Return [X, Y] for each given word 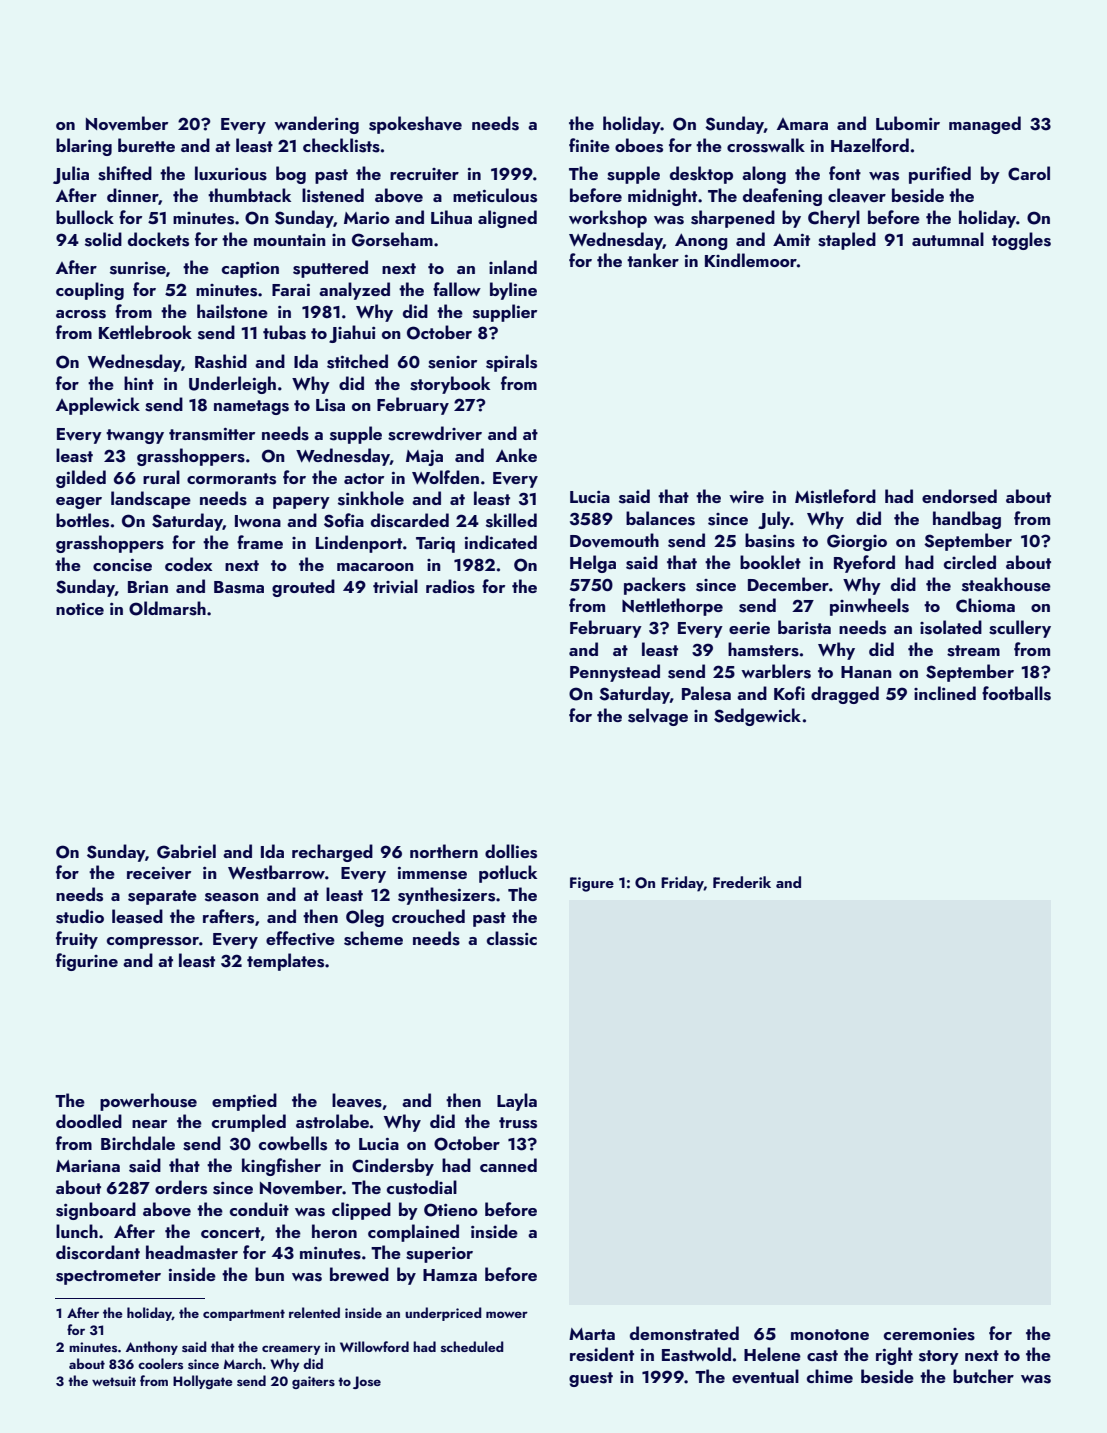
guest [591, 1379]
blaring [84, 147]
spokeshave [415, 125]
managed [985, 125]
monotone [830, 1334]
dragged [845, 695]
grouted [303, 588]
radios [450, 586]
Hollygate [203, 1382]
